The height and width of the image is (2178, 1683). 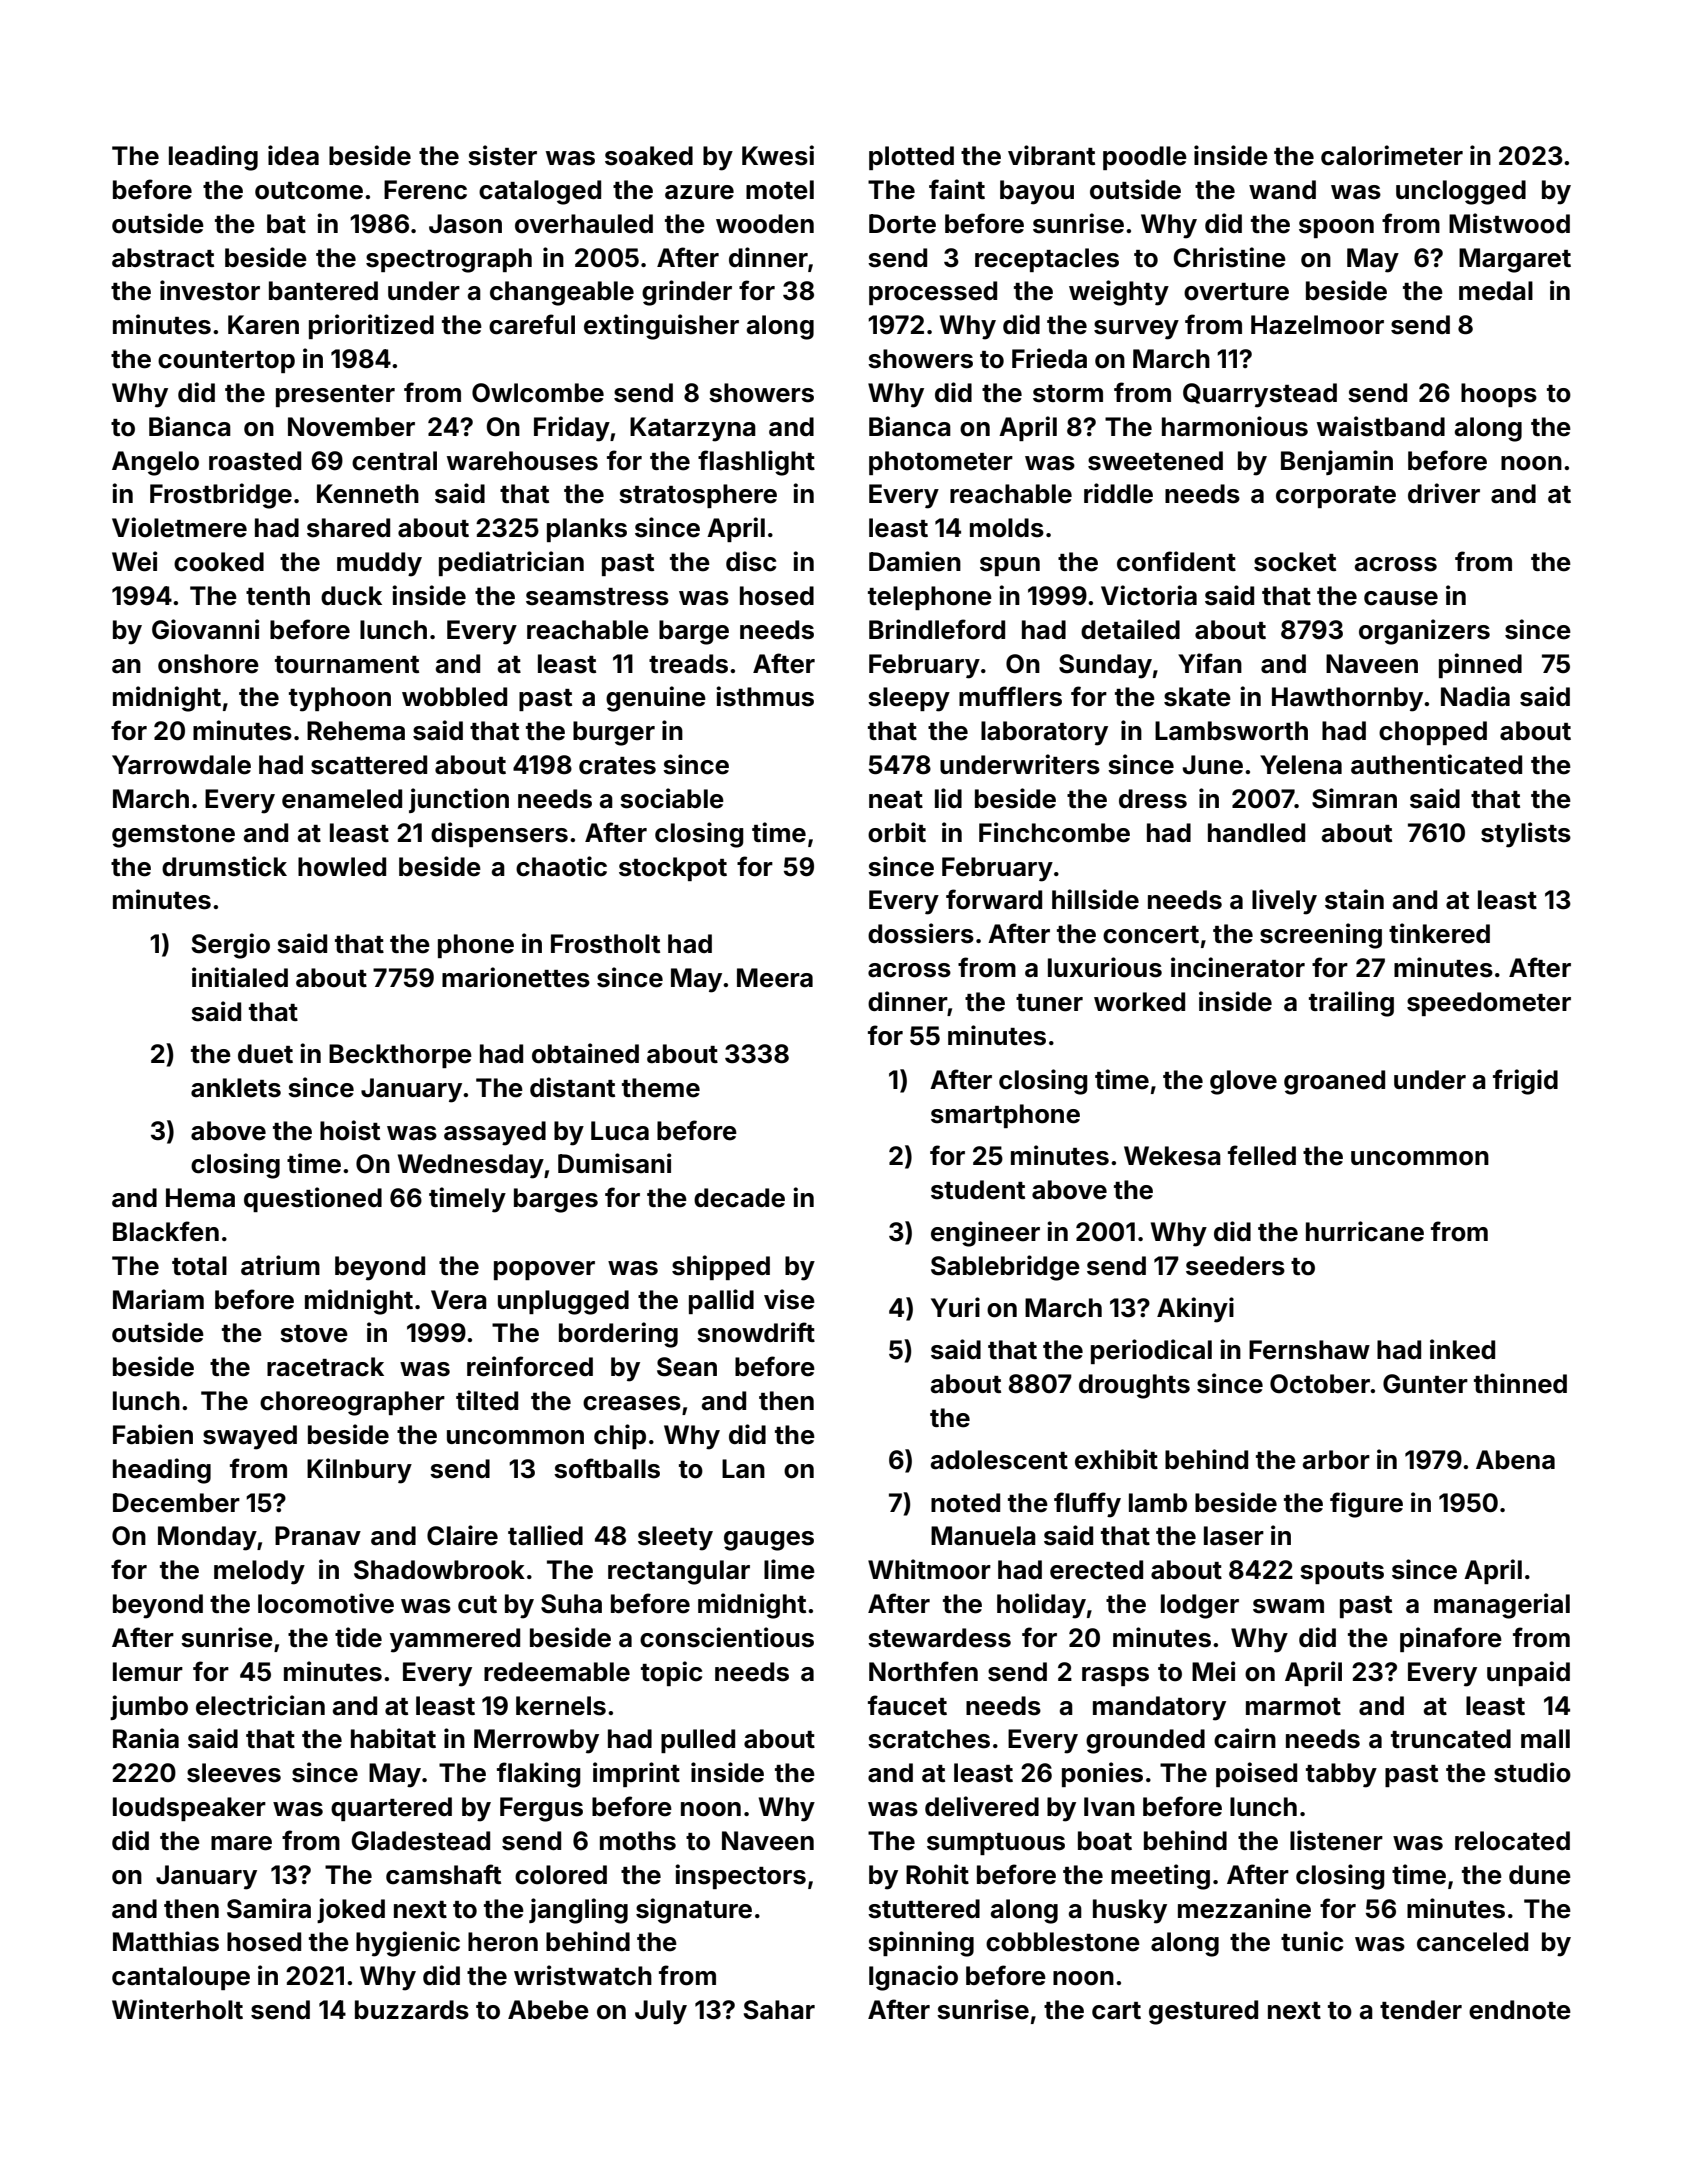 I want to click on sleety, so click(x=675, y=1538).
